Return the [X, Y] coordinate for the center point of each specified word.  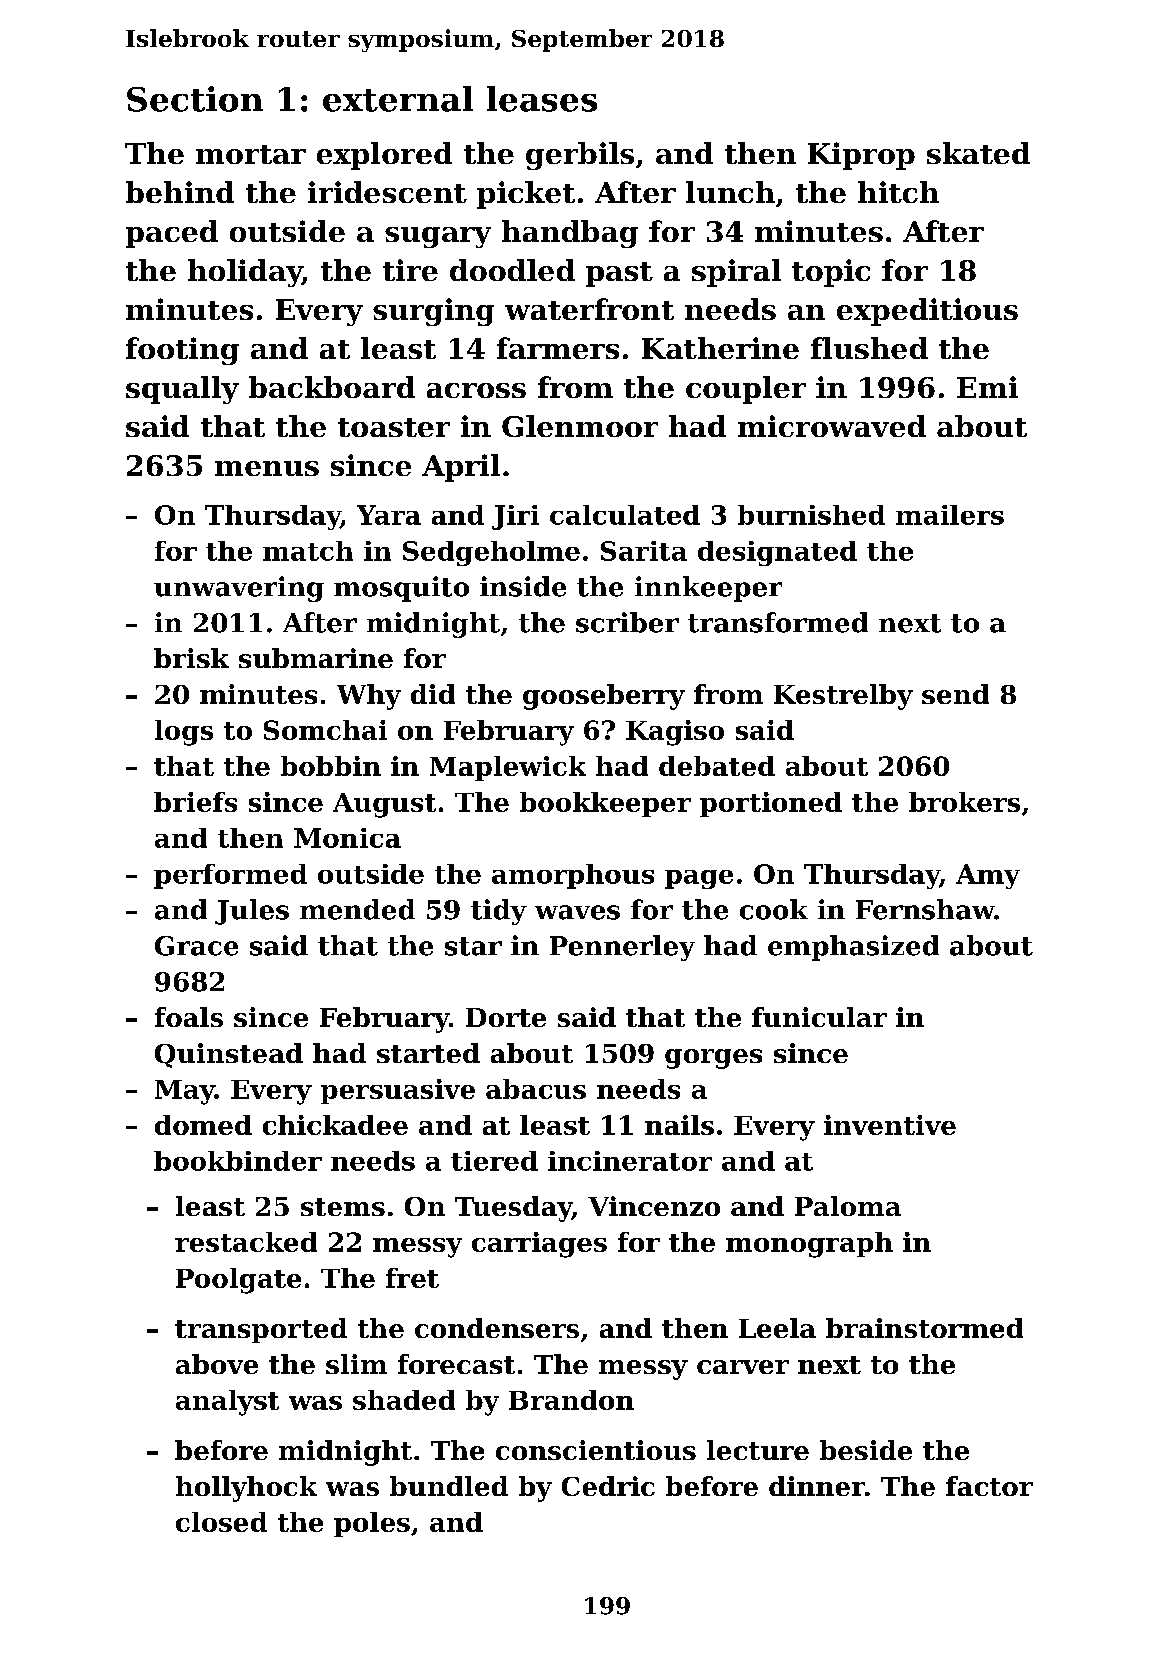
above [217, 1364]
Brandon [571, 1400]
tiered [494, 1161]
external [398, 99]
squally [182, 390]
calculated [625, 515]
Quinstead [229, 1055]
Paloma [848, 1206]
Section [195, 99]
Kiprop [861, 156]
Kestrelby [843, 697]
